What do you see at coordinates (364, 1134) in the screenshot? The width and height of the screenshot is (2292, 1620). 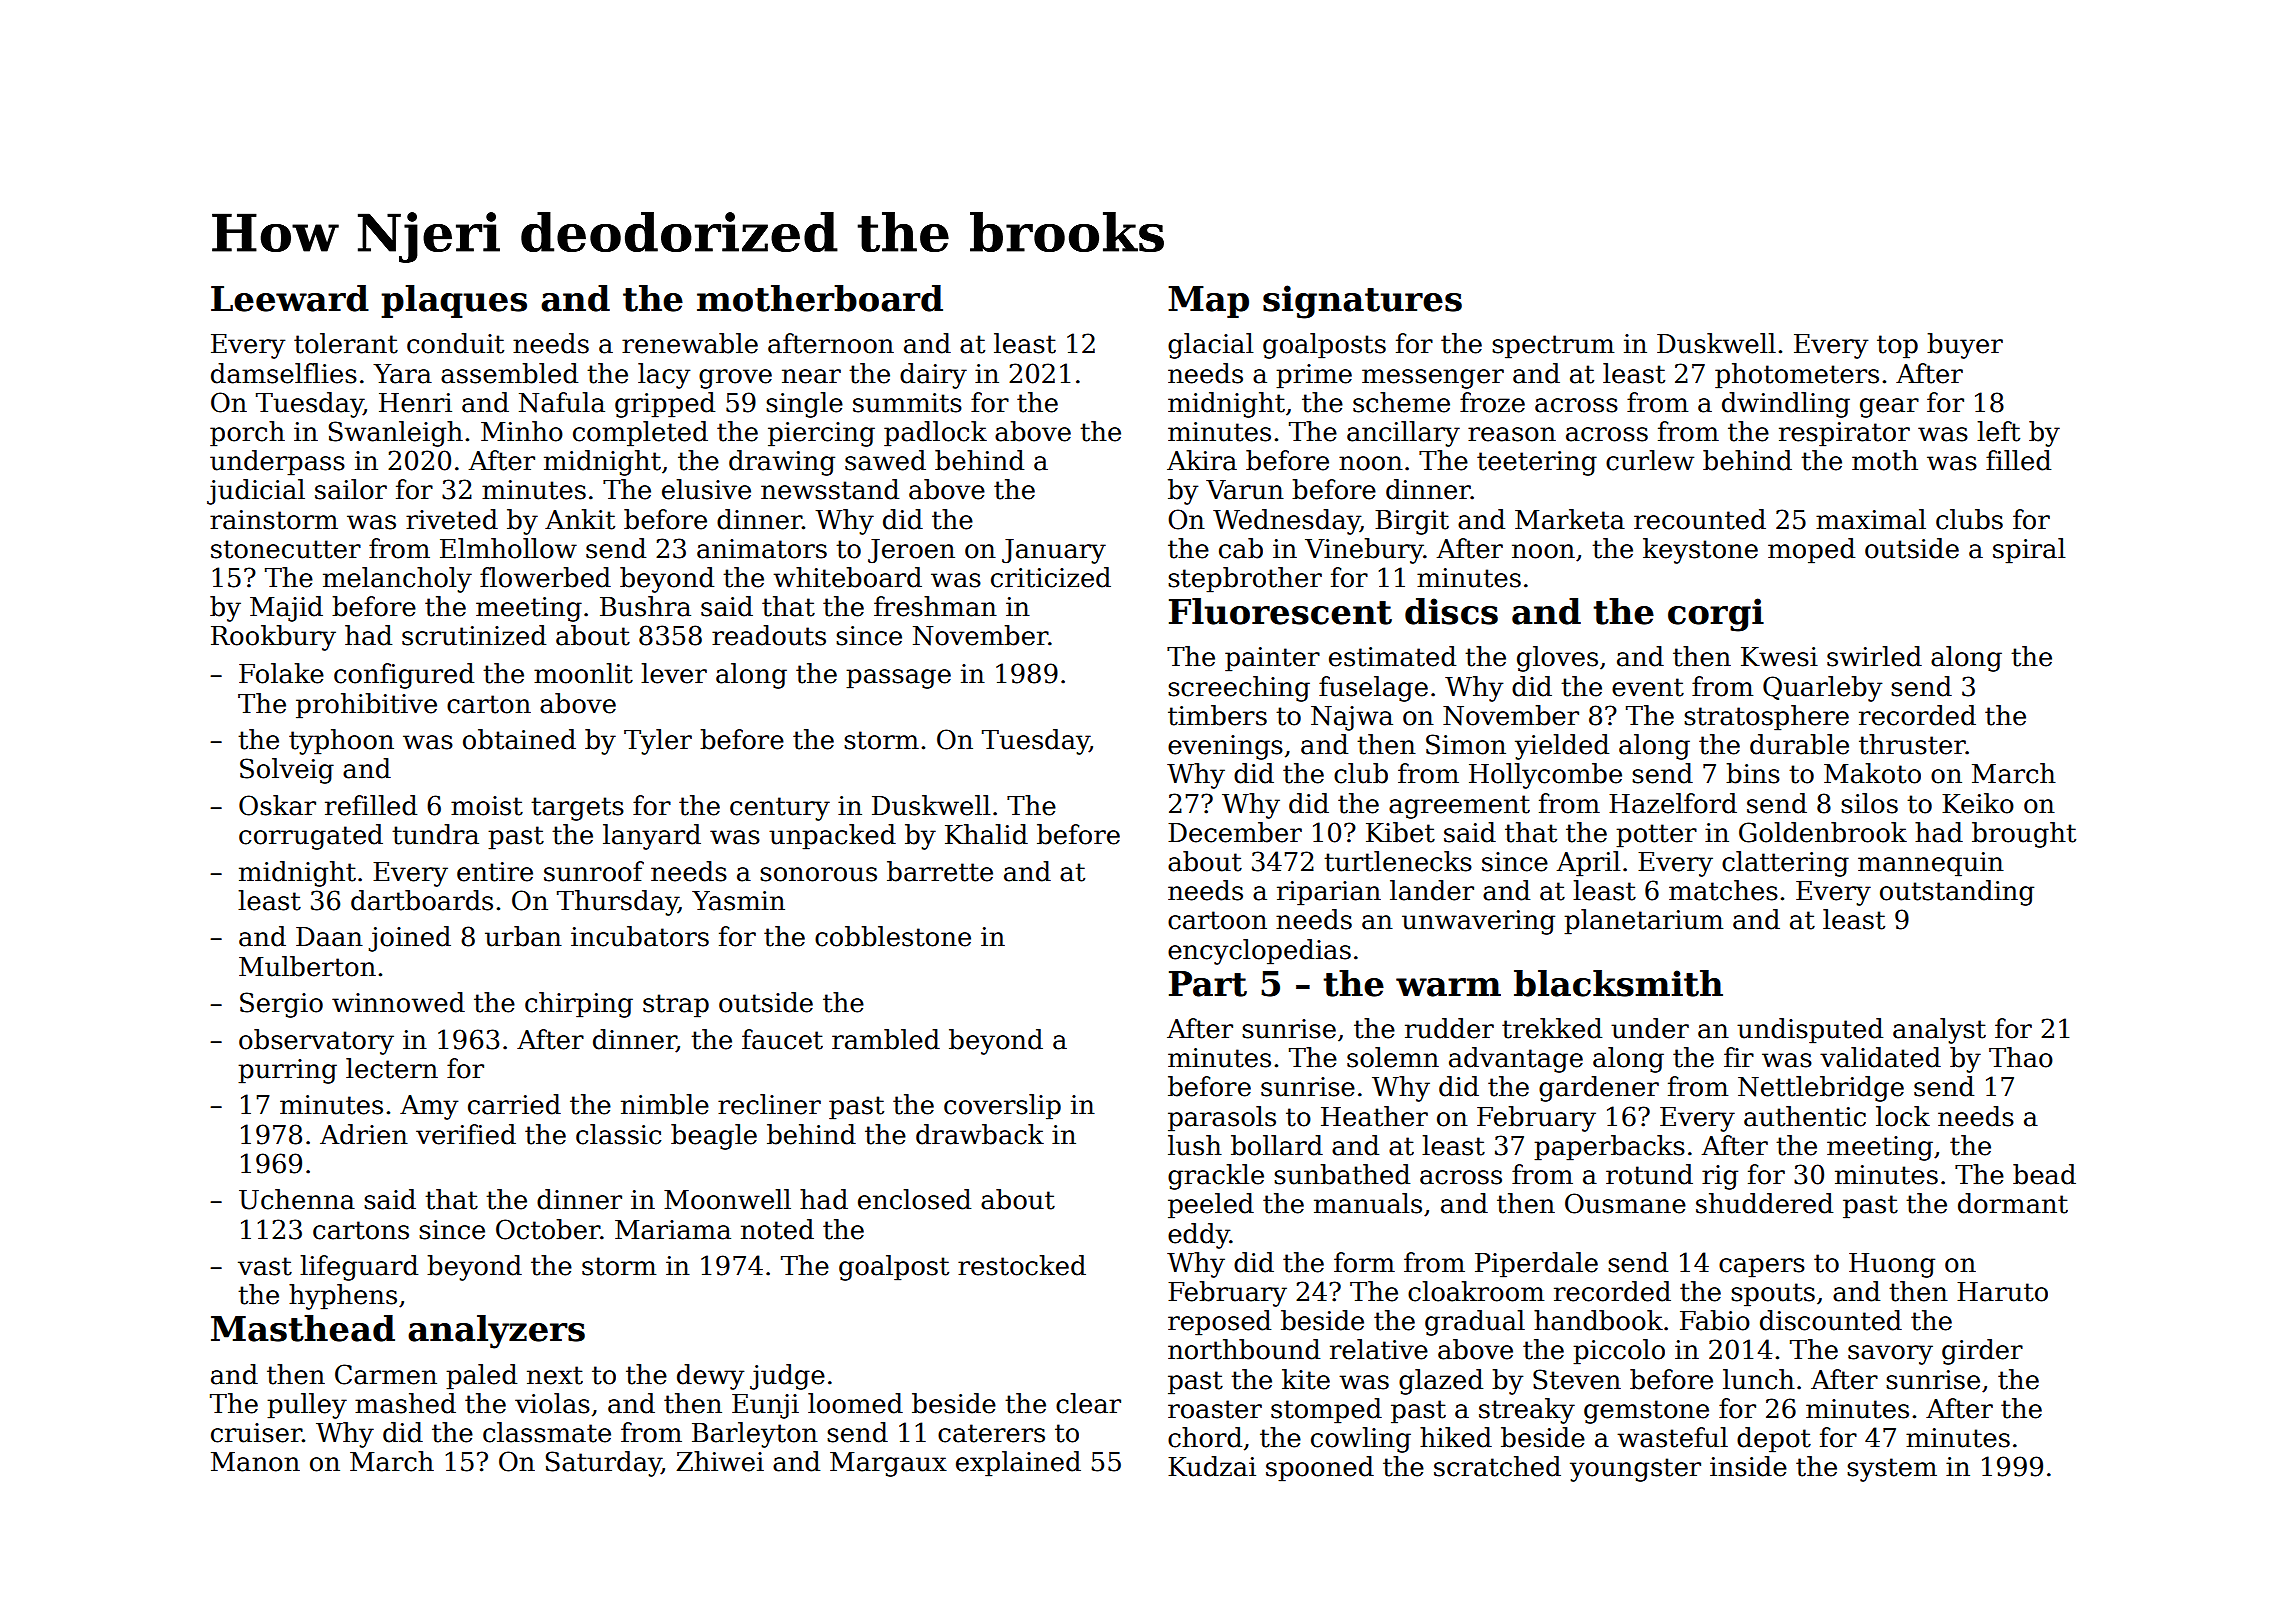 I see `Adrien` at bounding box center [364, 1134].
